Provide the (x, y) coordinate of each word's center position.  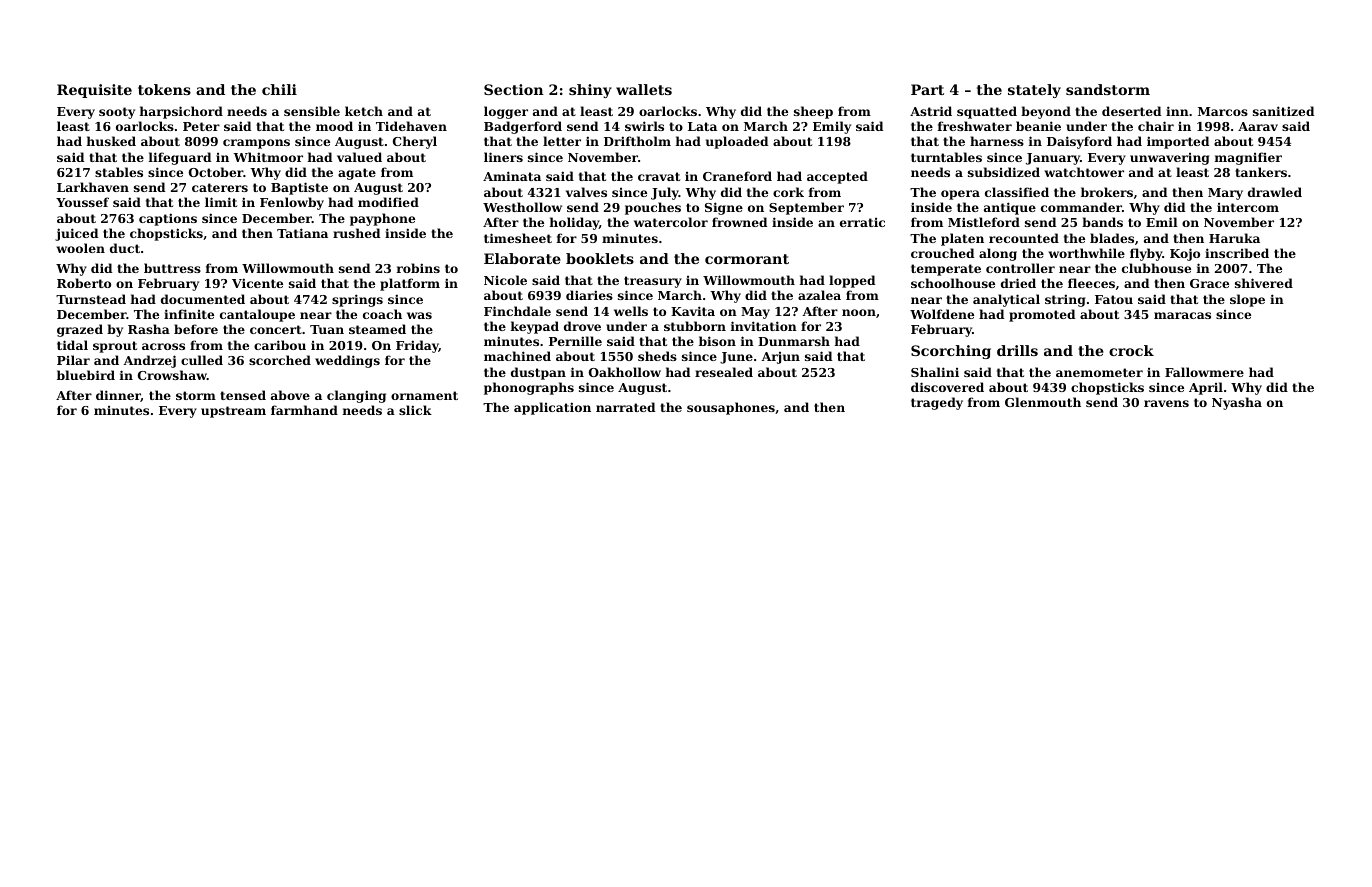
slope (1247, 300)
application (552, 408)
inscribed (1237, 253)
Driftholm (637, 141)
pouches (653, 208)
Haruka (1234, 238)
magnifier (1248, 158)
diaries (589, 295)
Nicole (505, 280)
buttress (172, 268)
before (196, 329)
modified (388, 202)
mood (334, 126)
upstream (233, 412)
